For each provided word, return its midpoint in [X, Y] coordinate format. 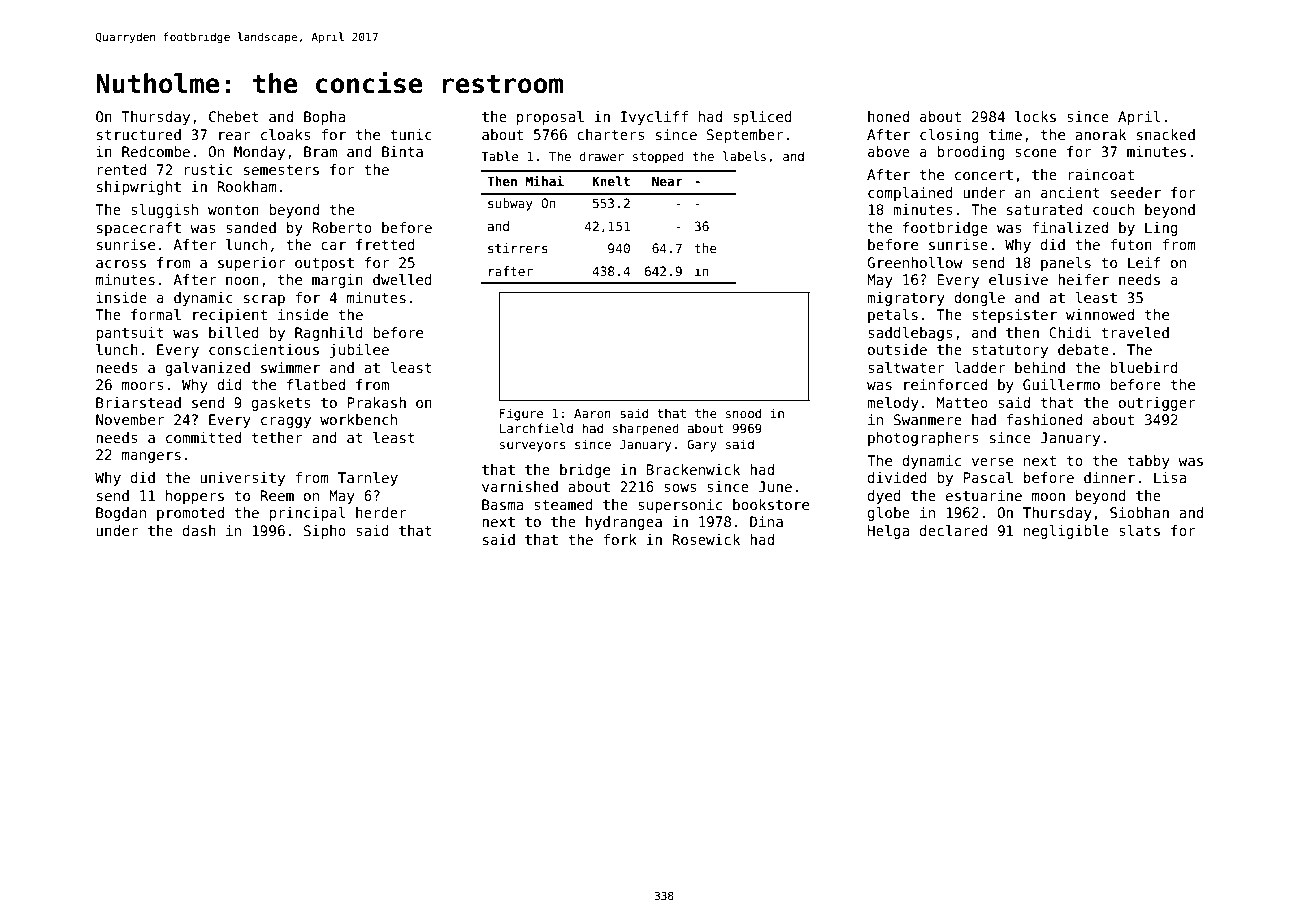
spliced [762, 118]
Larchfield [536, 428]
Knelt [611, 181]
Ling [1161, 229]
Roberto [342, 227]
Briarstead [138, 402]
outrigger [1157, 404]
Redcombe [156, 151]
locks [1035, 116]
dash [199, 530]
